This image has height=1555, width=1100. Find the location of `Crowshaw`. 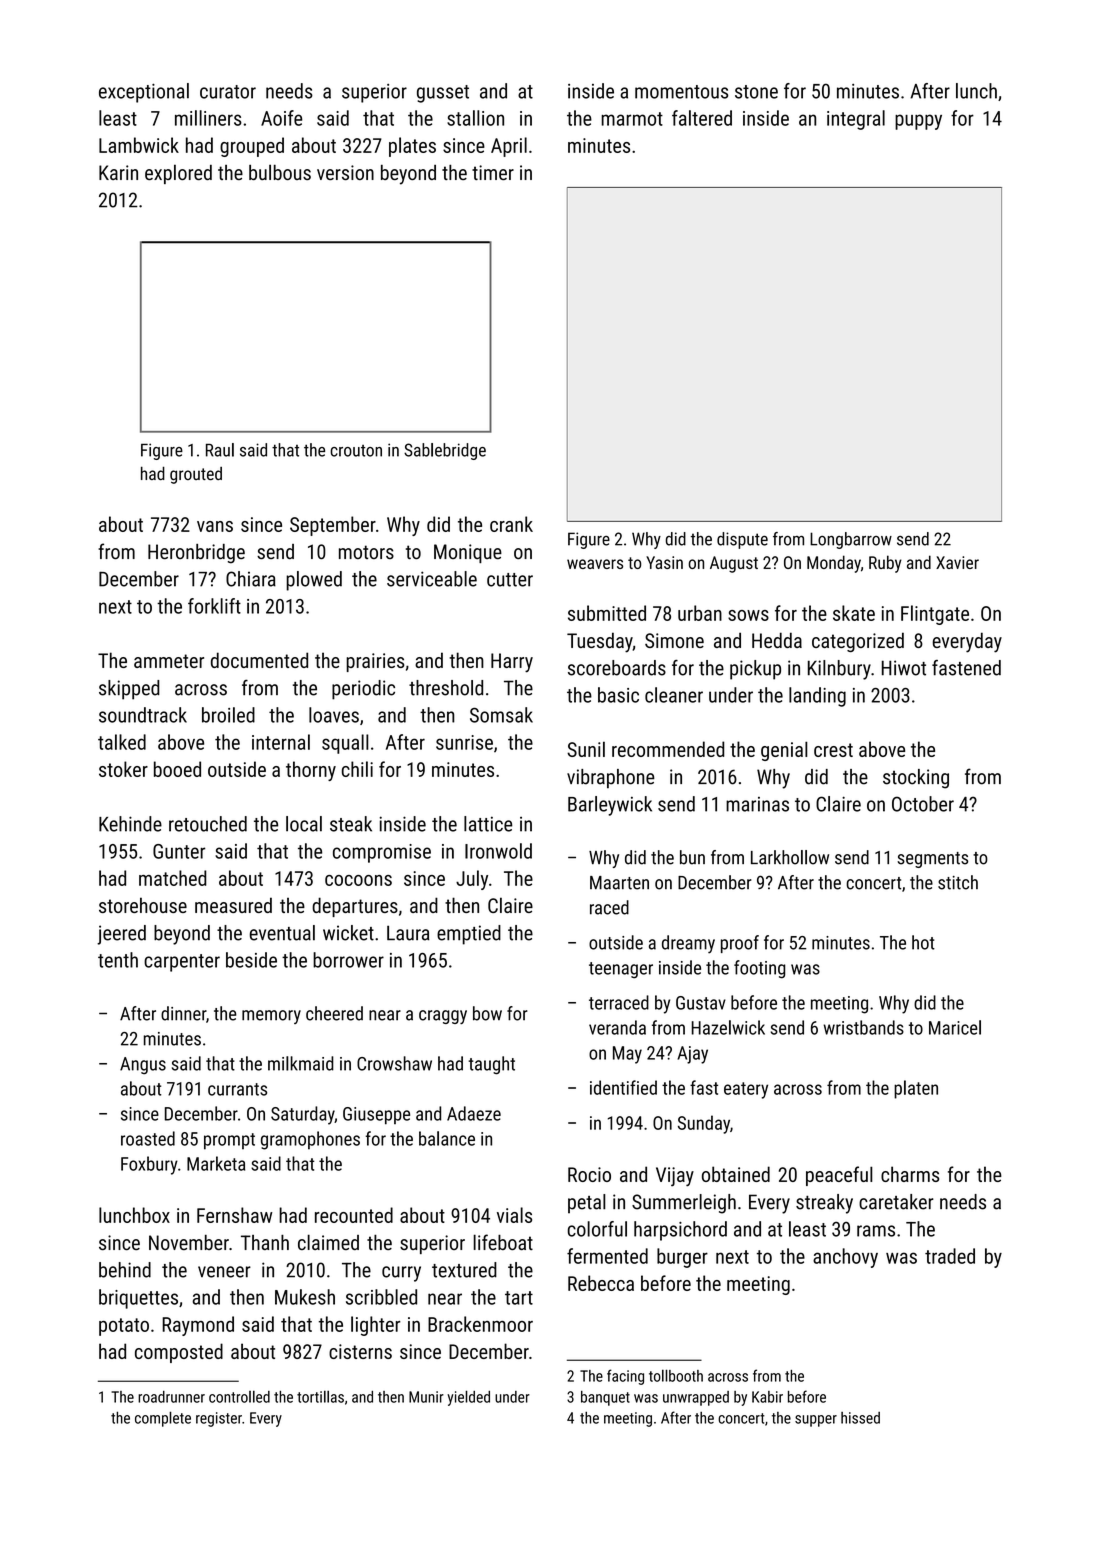

Crowshaw is located at coordinates (394, 1063).
